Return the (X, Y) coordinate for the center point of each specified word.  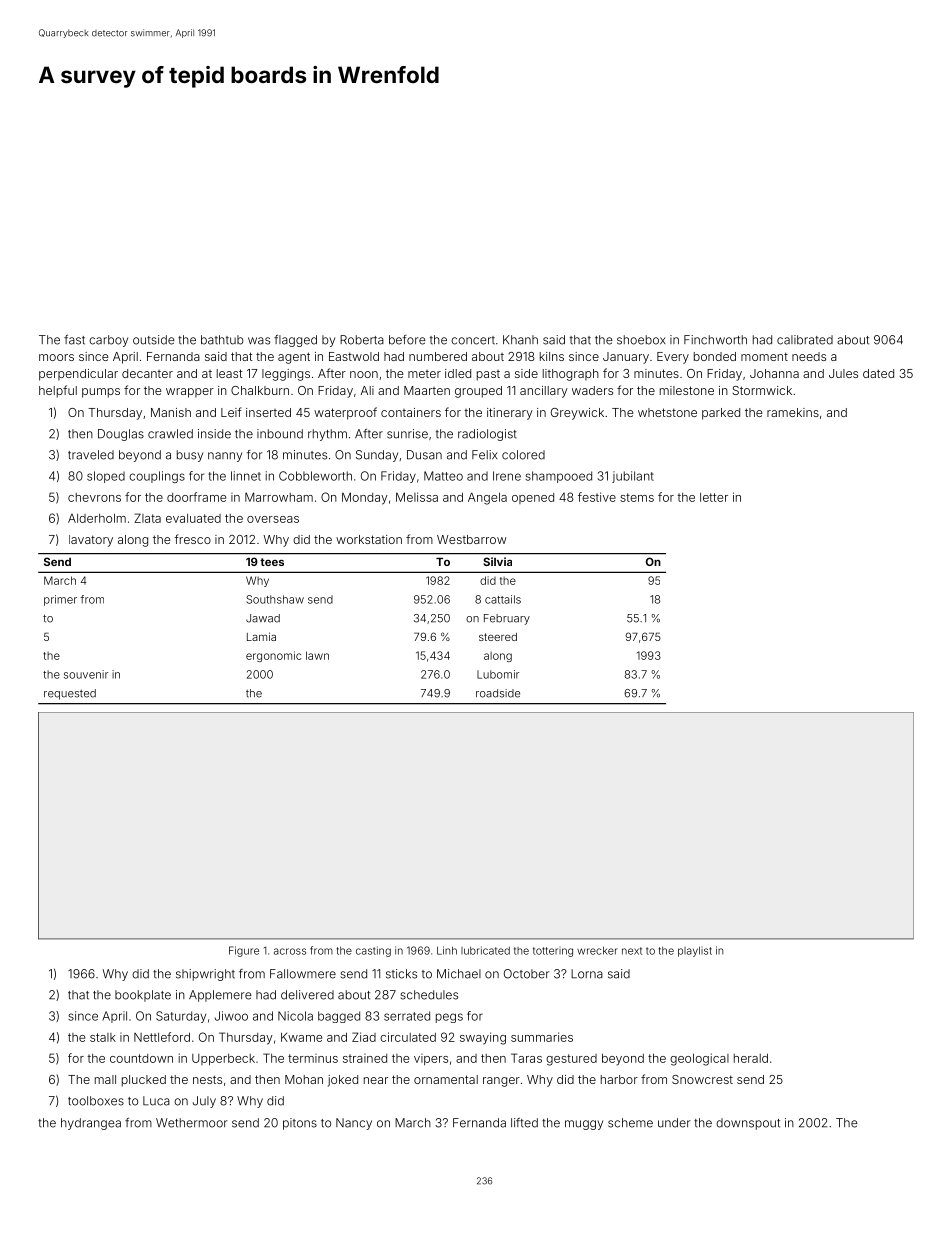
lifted (524, 1123)
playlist (695, 951)
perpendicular (78, 375)
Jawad (263, 618)
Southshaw (275, 599)
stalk (103, 1037)
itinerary (510, 414)
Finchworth (715, 340)
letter (714, 497)
